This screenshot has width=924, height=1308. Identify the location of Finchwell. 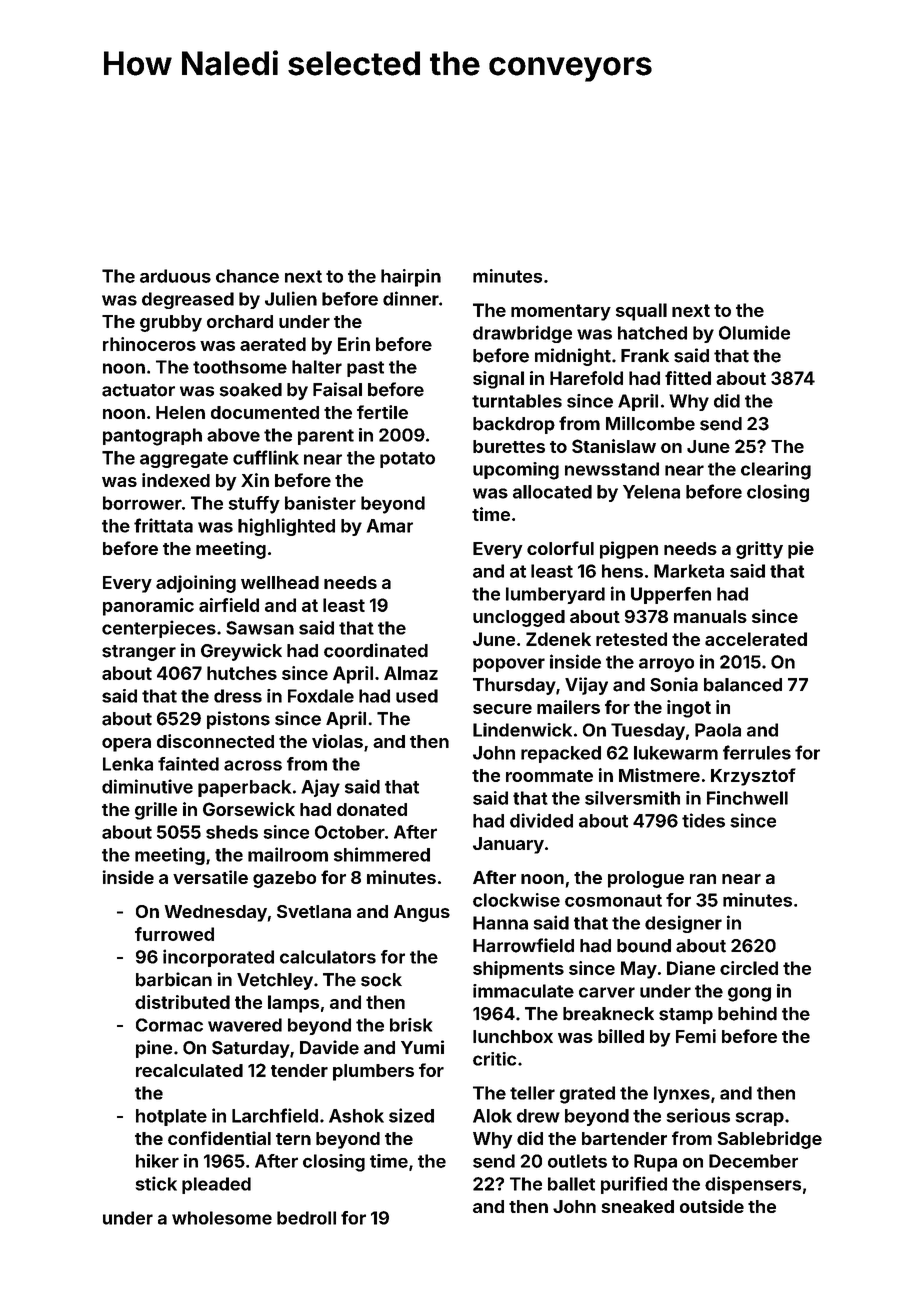
(747, 798).
